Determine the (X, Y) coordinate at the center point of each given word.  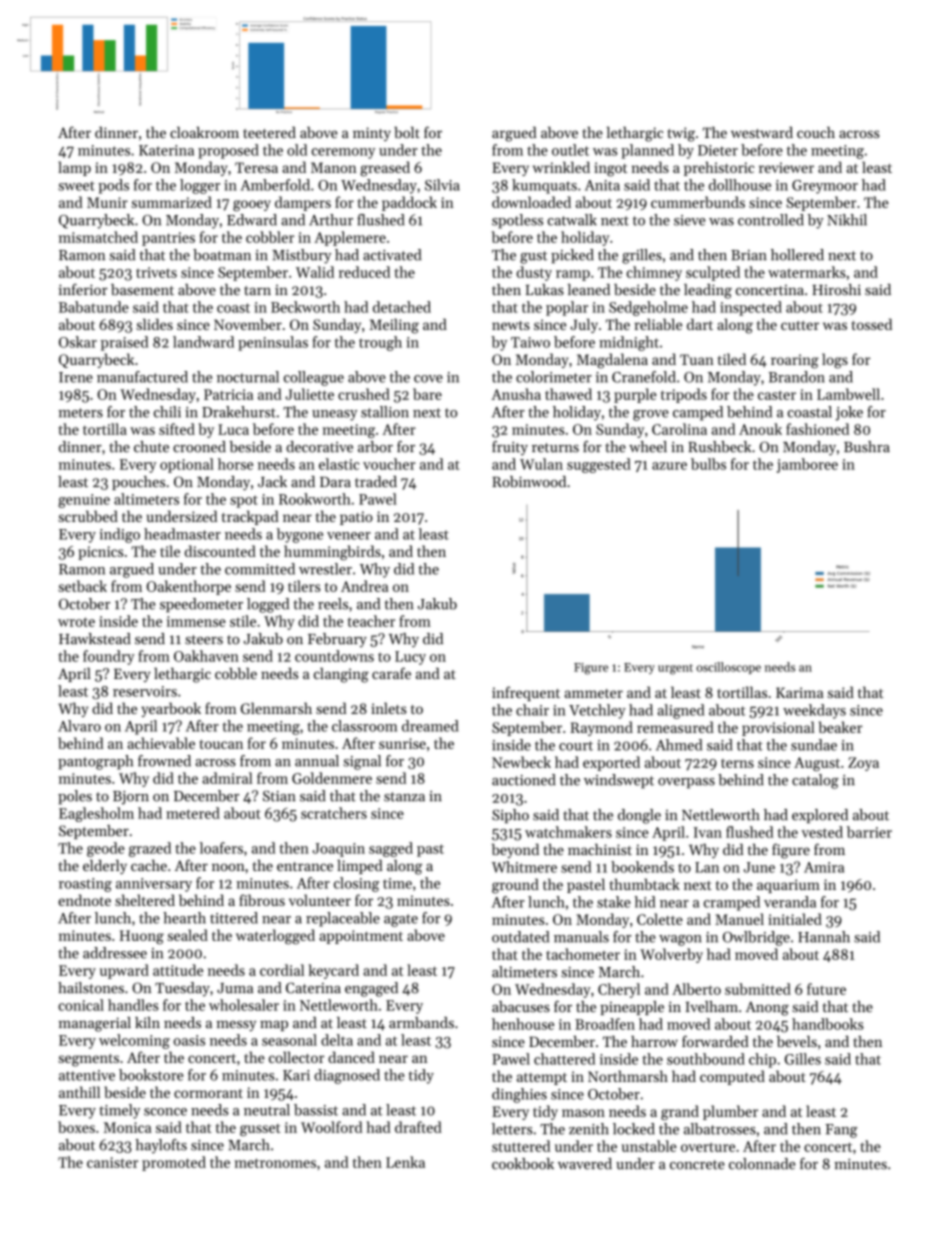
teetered (269, 132)
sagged (391, 849)
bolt (407, 132)
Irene (76, 377)
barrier (869, 832)
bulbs (708, 464)
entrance (305, 866)
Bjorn (131, 798)
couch (816, 132)
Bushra (867, 447)
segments (88, 1060)
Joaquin (338, 850)
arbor (375, 447)
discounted (220, 551)
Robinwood (529, 481)
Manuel (739, 919)
